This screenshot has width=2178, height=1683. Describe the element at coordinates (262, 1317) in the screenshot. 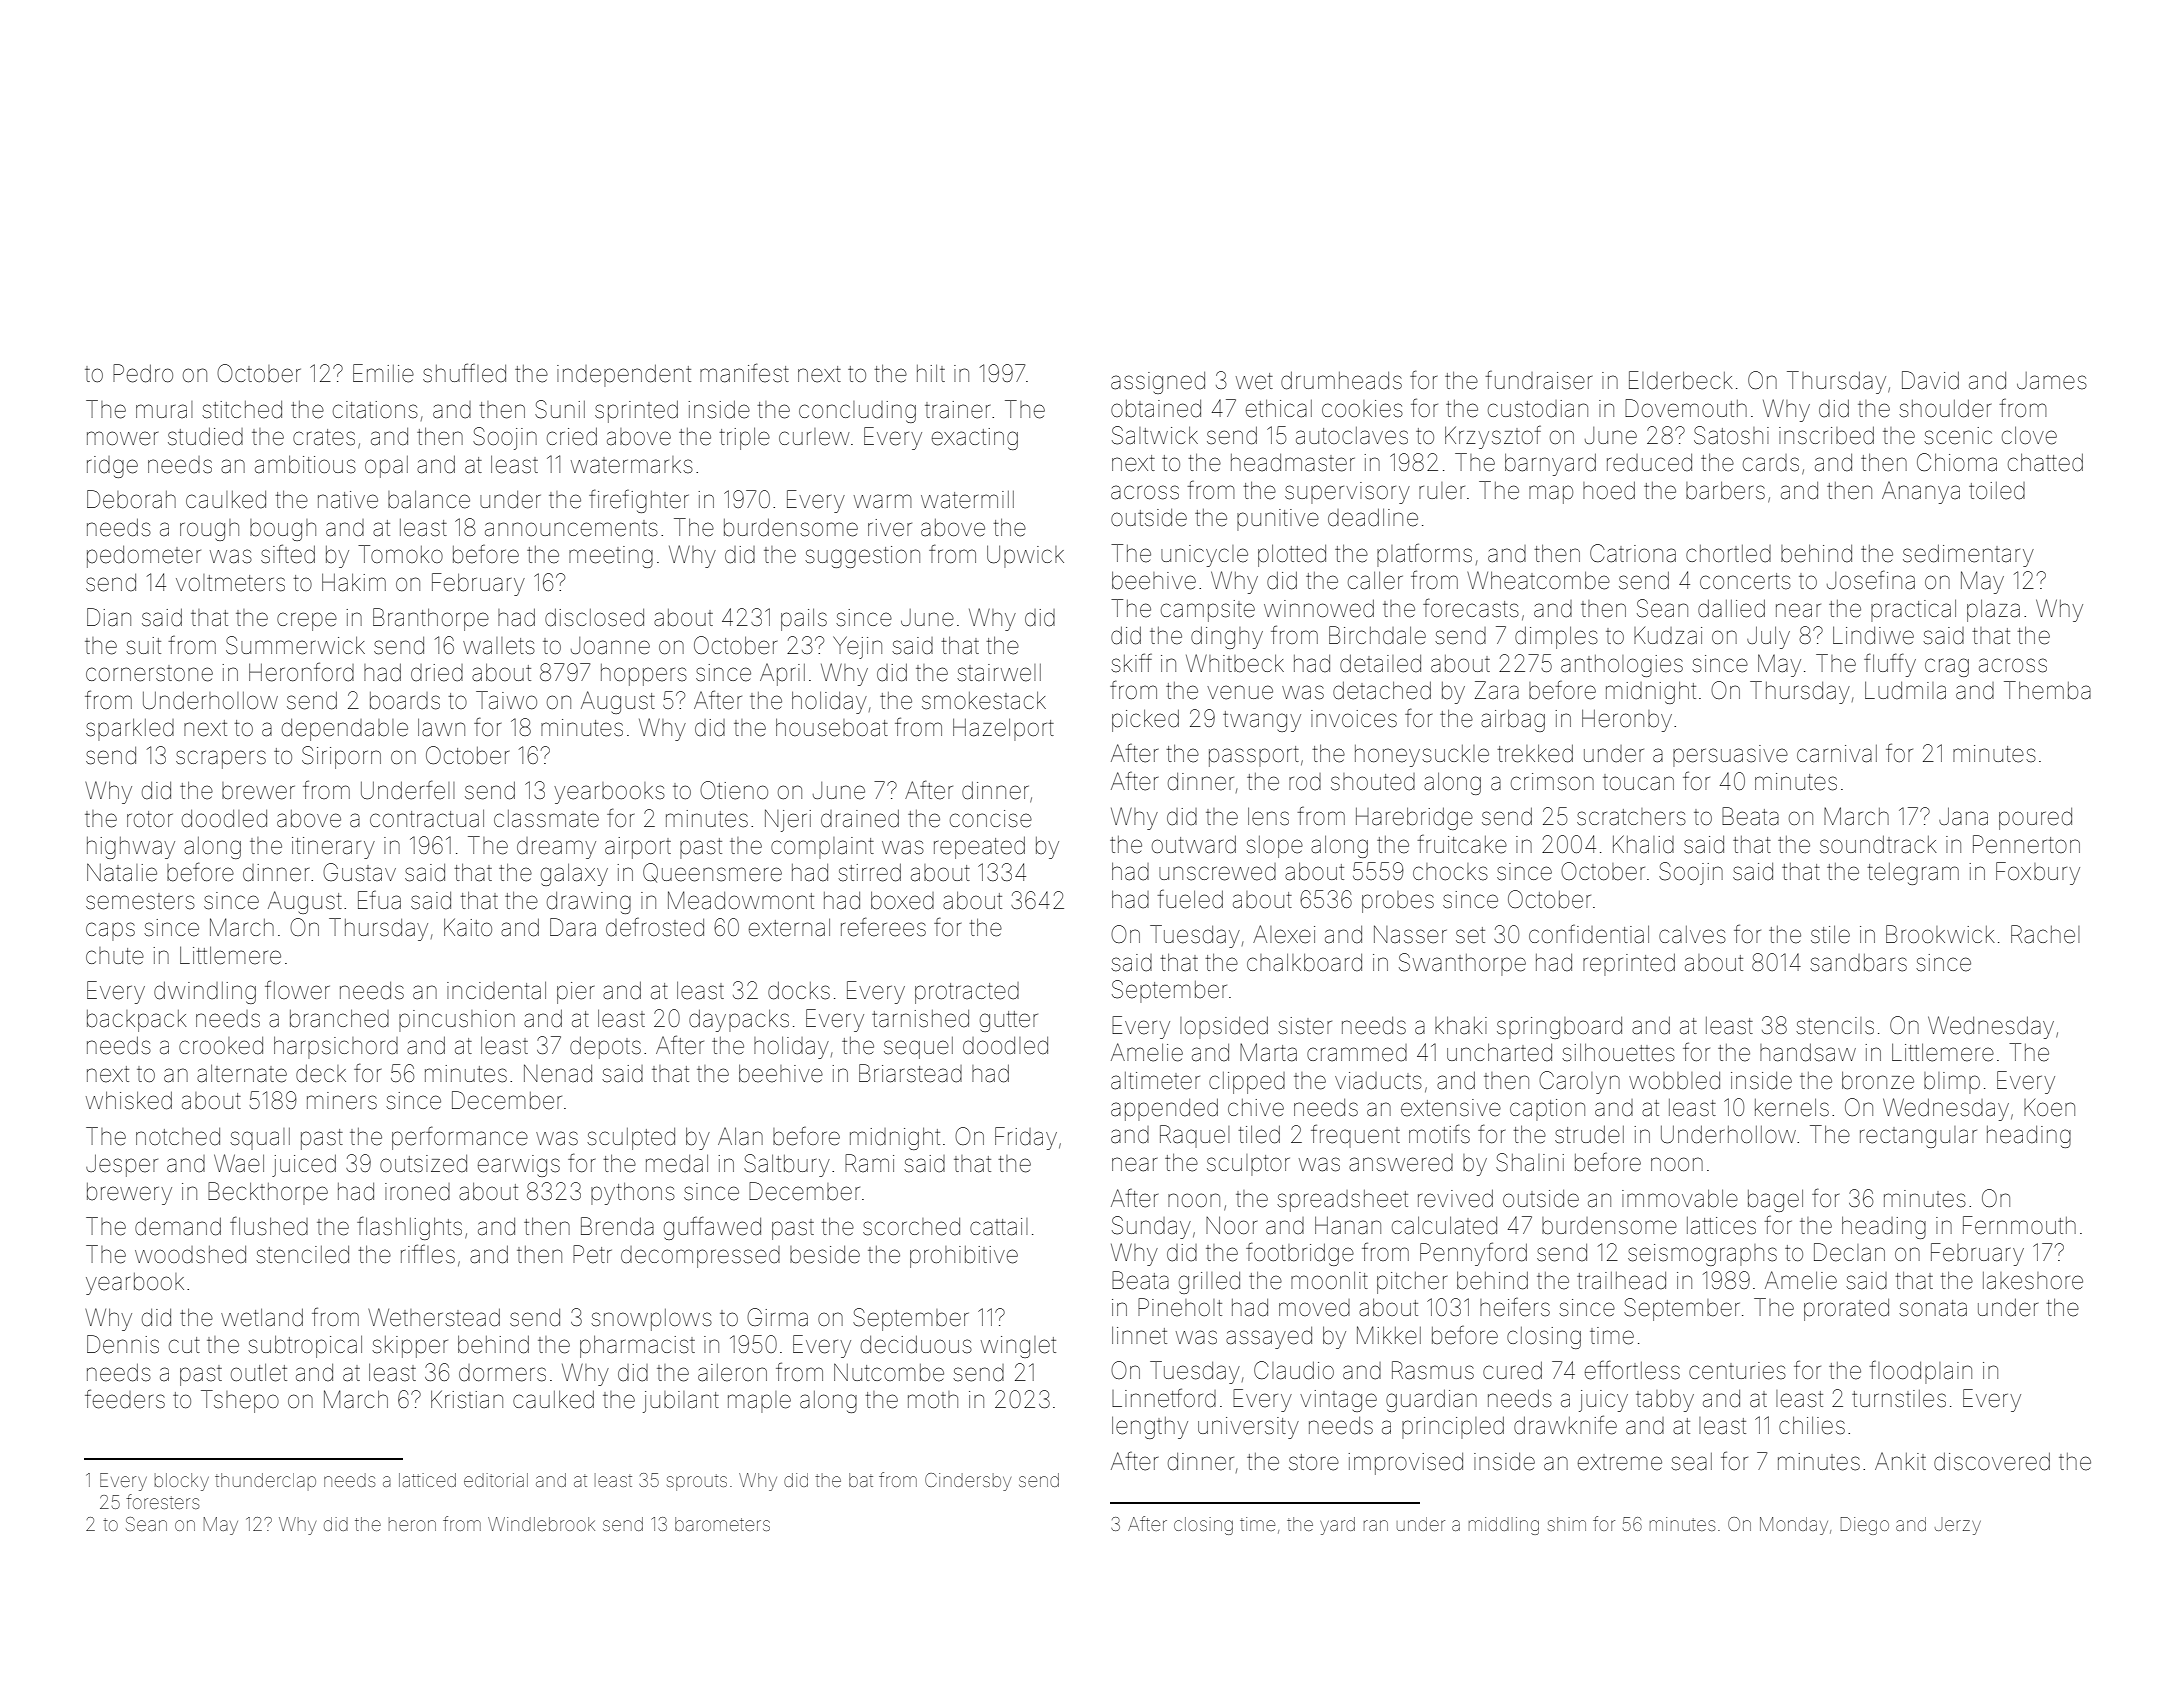

I see `wetland` at that location.
